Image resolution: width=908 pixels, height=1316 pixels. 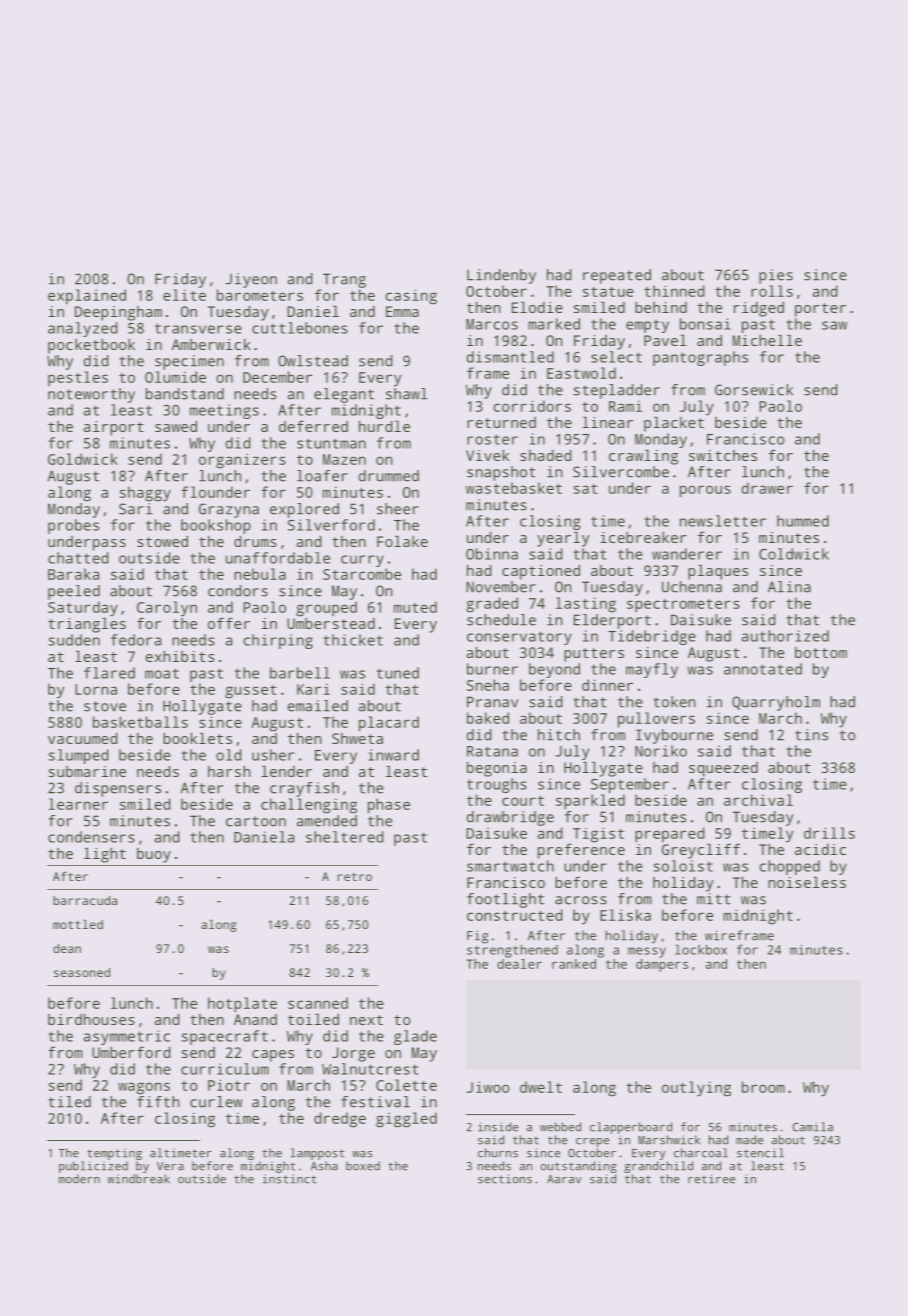 I want to click on Gorsewick, so click(x=754, y=390).
